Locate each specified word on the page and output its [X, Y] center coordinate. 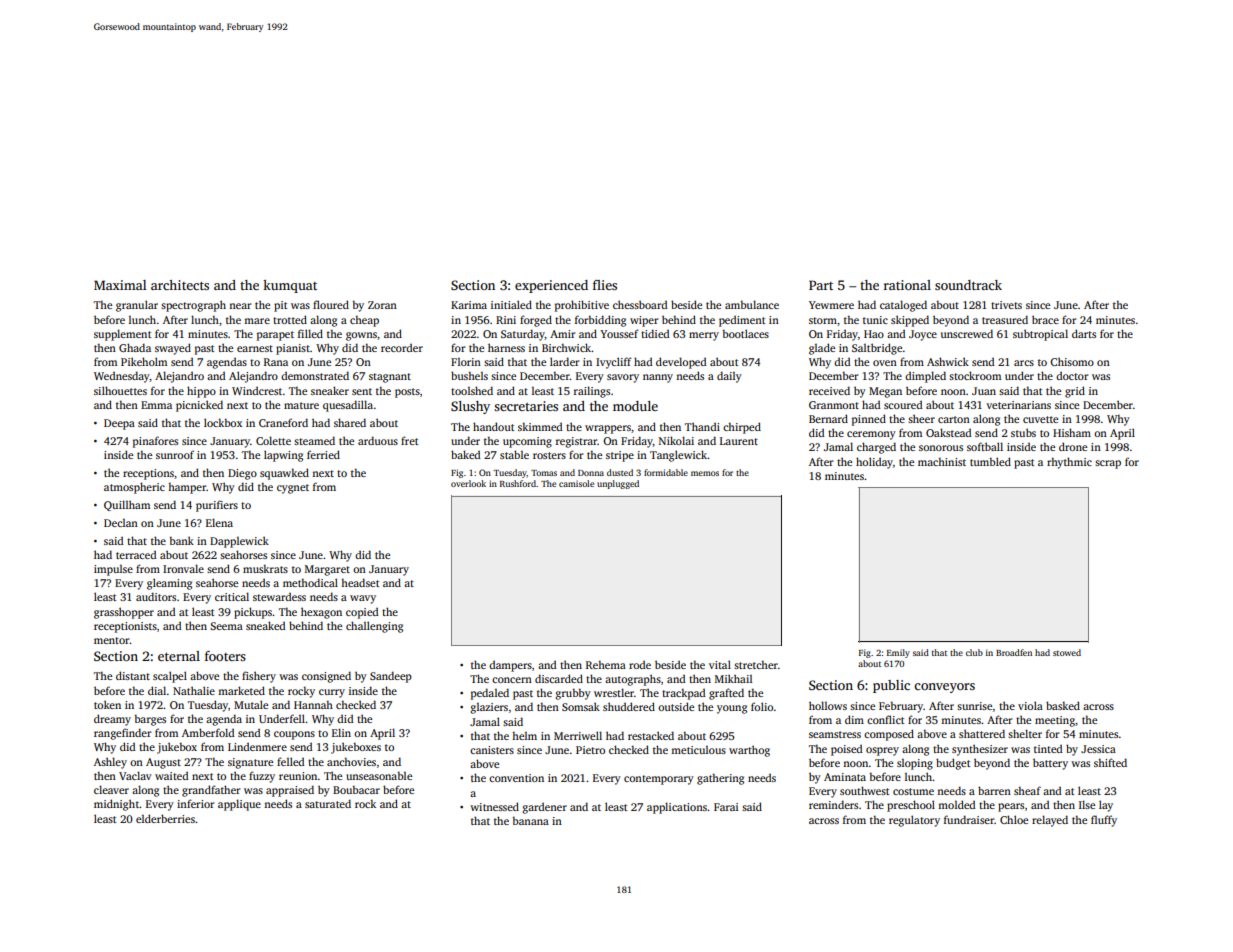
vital [720, 664]
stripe [620, 456]
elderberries [165, 818]
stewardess [279, 596]
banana [531, 820]
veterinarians [1018, 405]
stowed [1067, 652]
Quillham [127, 505]
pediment [742, 321]
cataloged [903, 306]
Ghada [135, 347]
